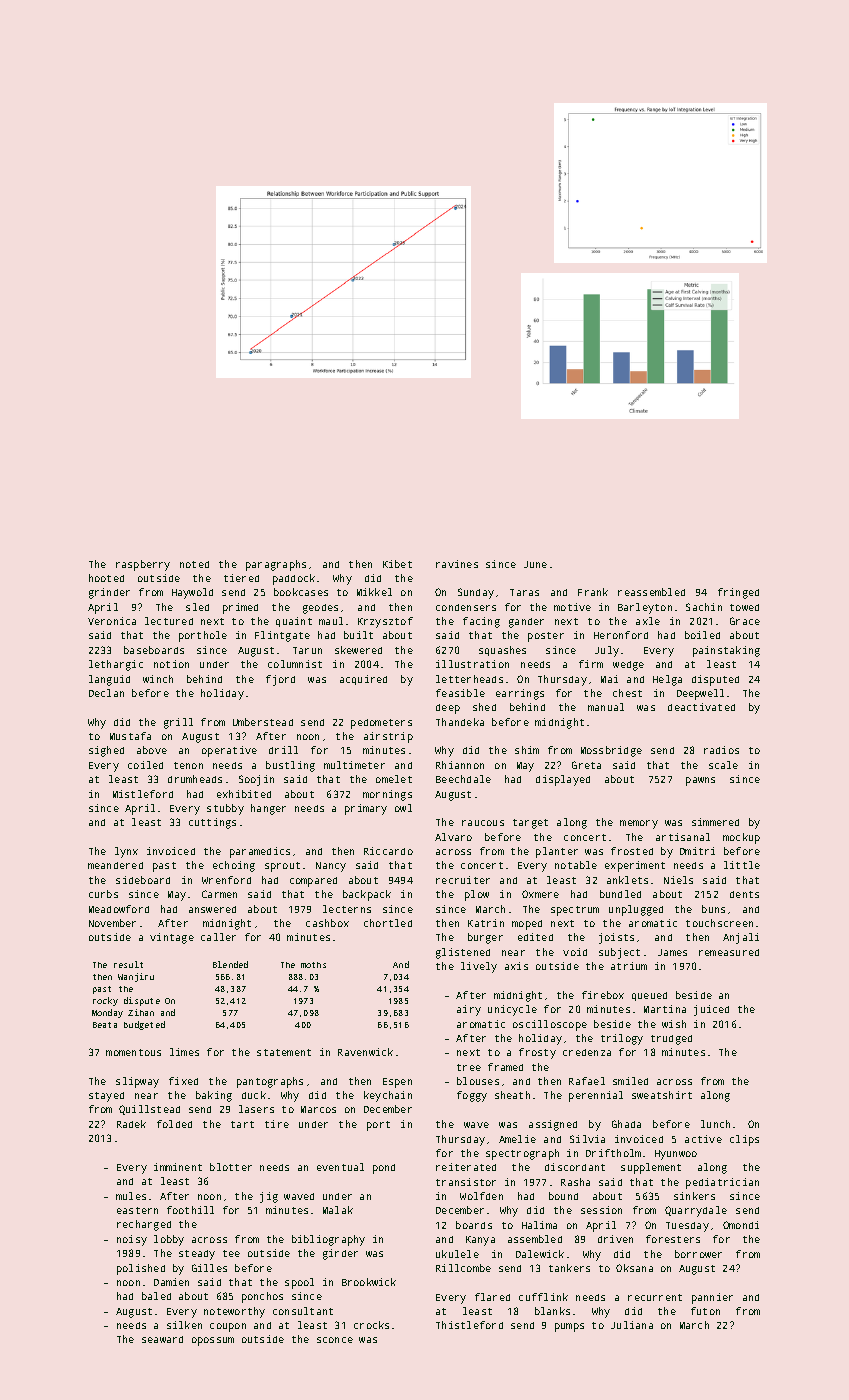 This screenshot has width=849, height=1400. I want to click on Riccardo, so click(388, 851).
